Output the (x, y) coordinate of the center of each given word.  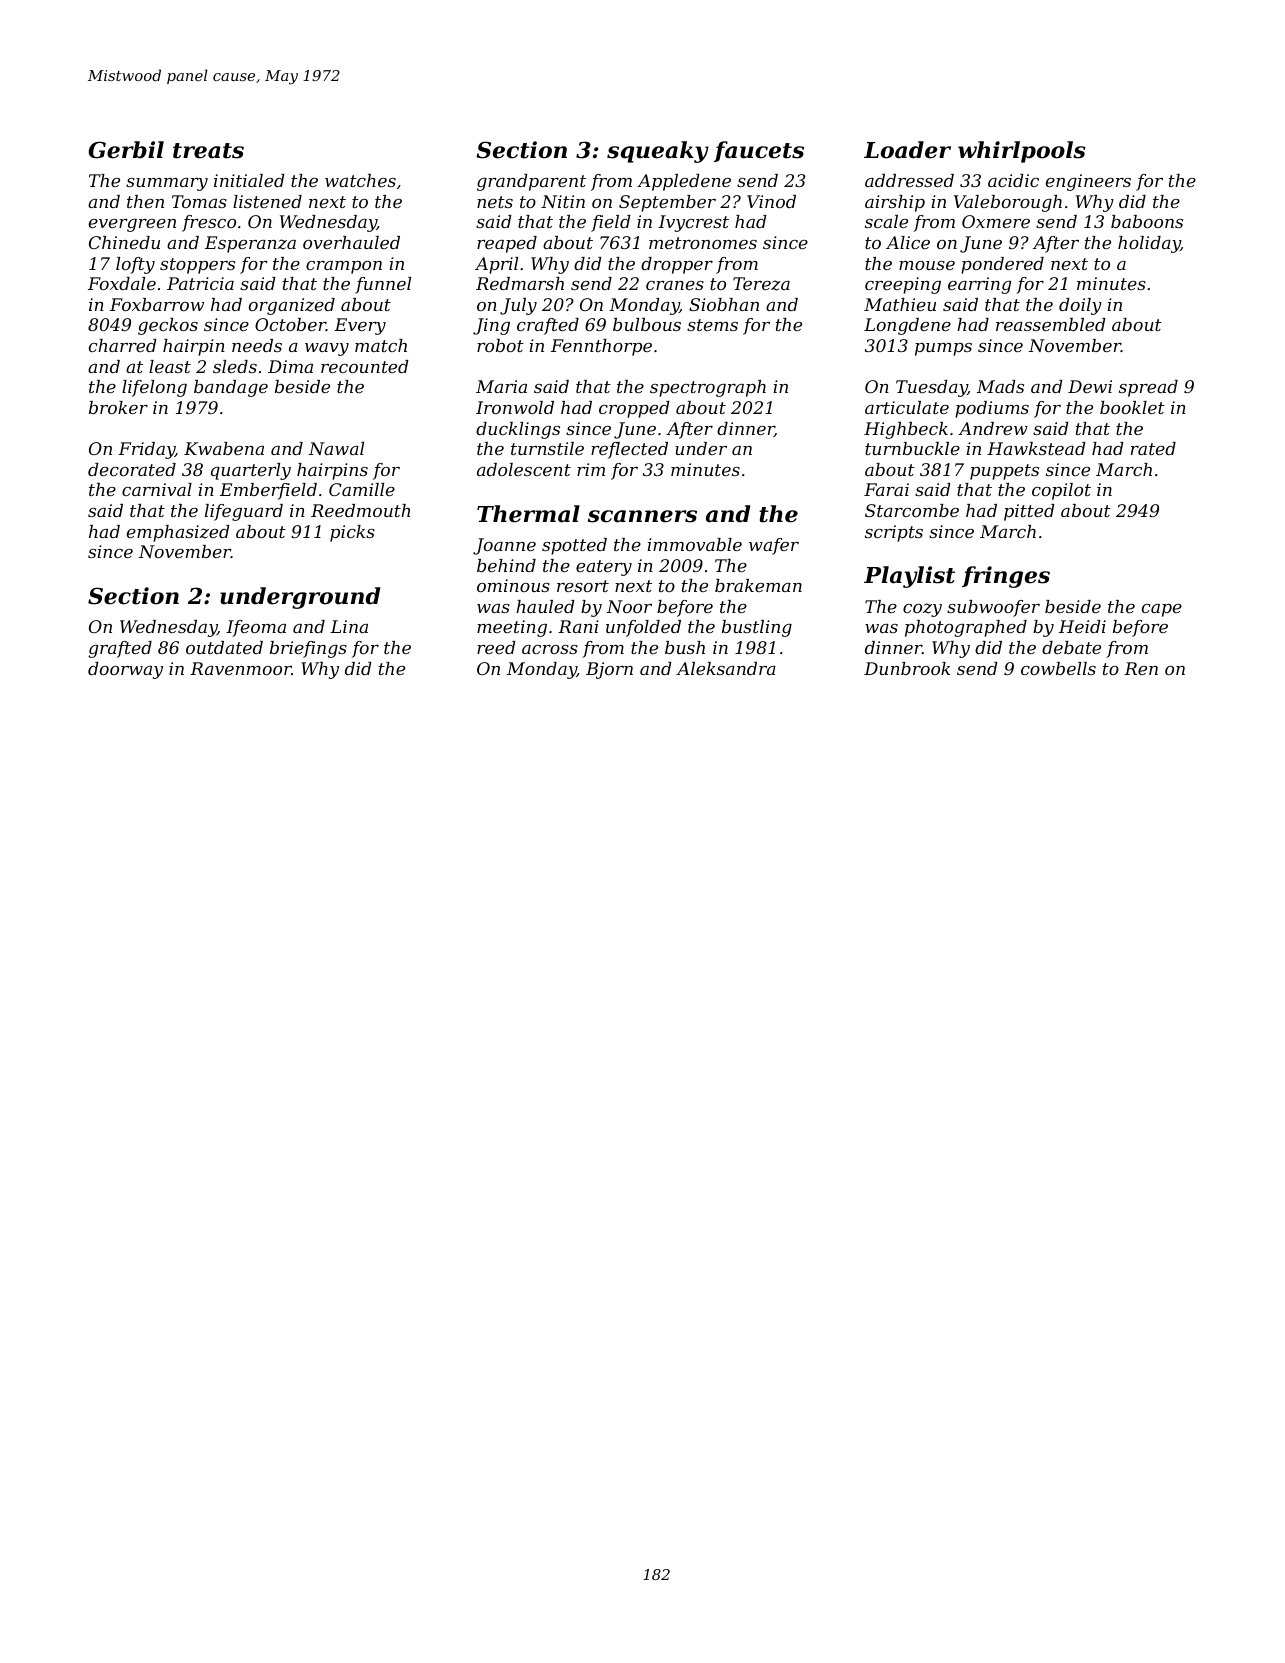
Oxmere (996, 221)
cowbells (1058, 668)
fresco (209, 223)
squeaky (658, 152)
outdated (224, 647)
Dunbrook (907, 668)
